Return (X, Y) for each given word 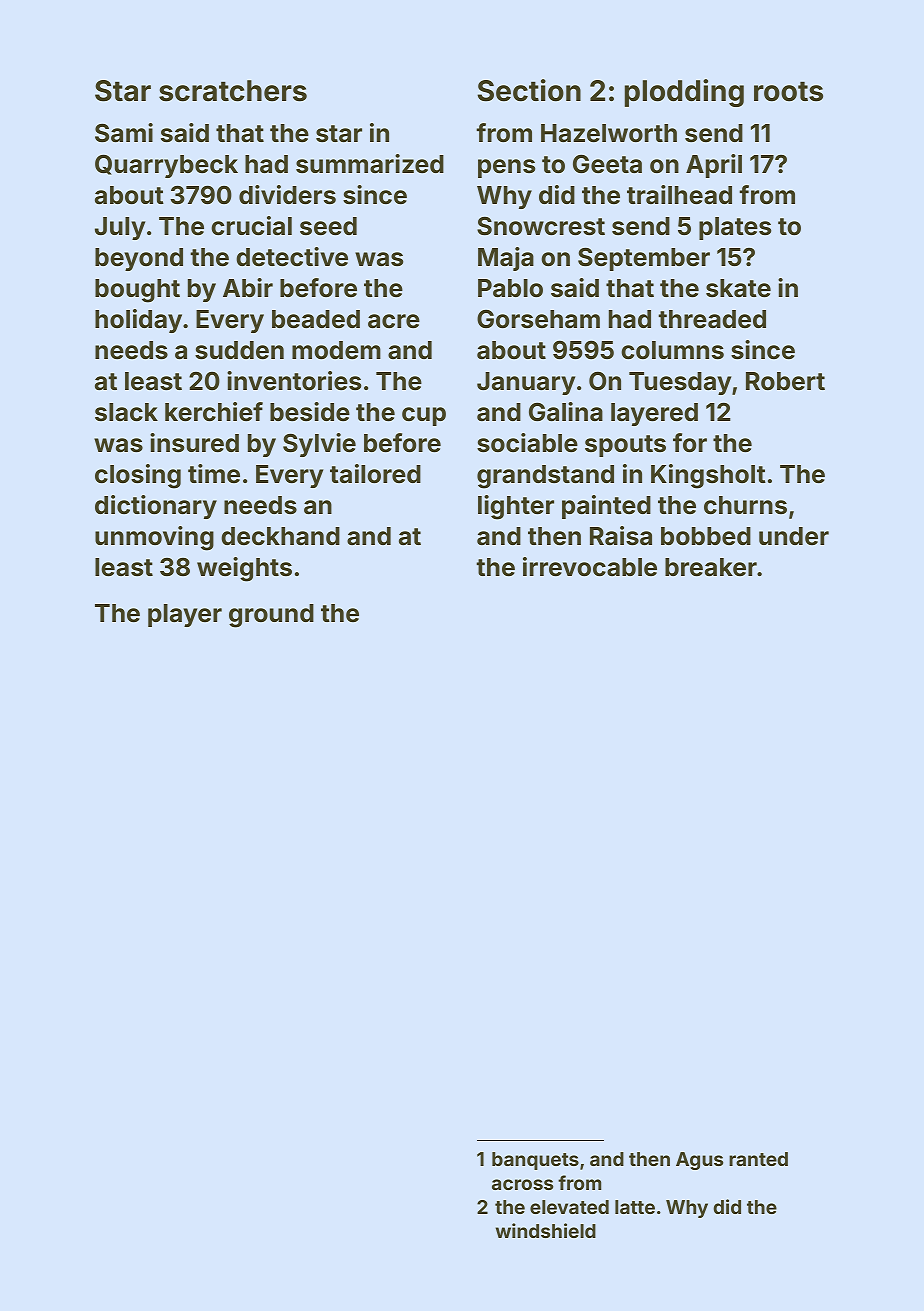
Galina (566, 412)
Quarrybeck (166, 166)
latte (635, 1207)
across (522, 1184)
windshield (546, 1230)
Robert (785, 381)
